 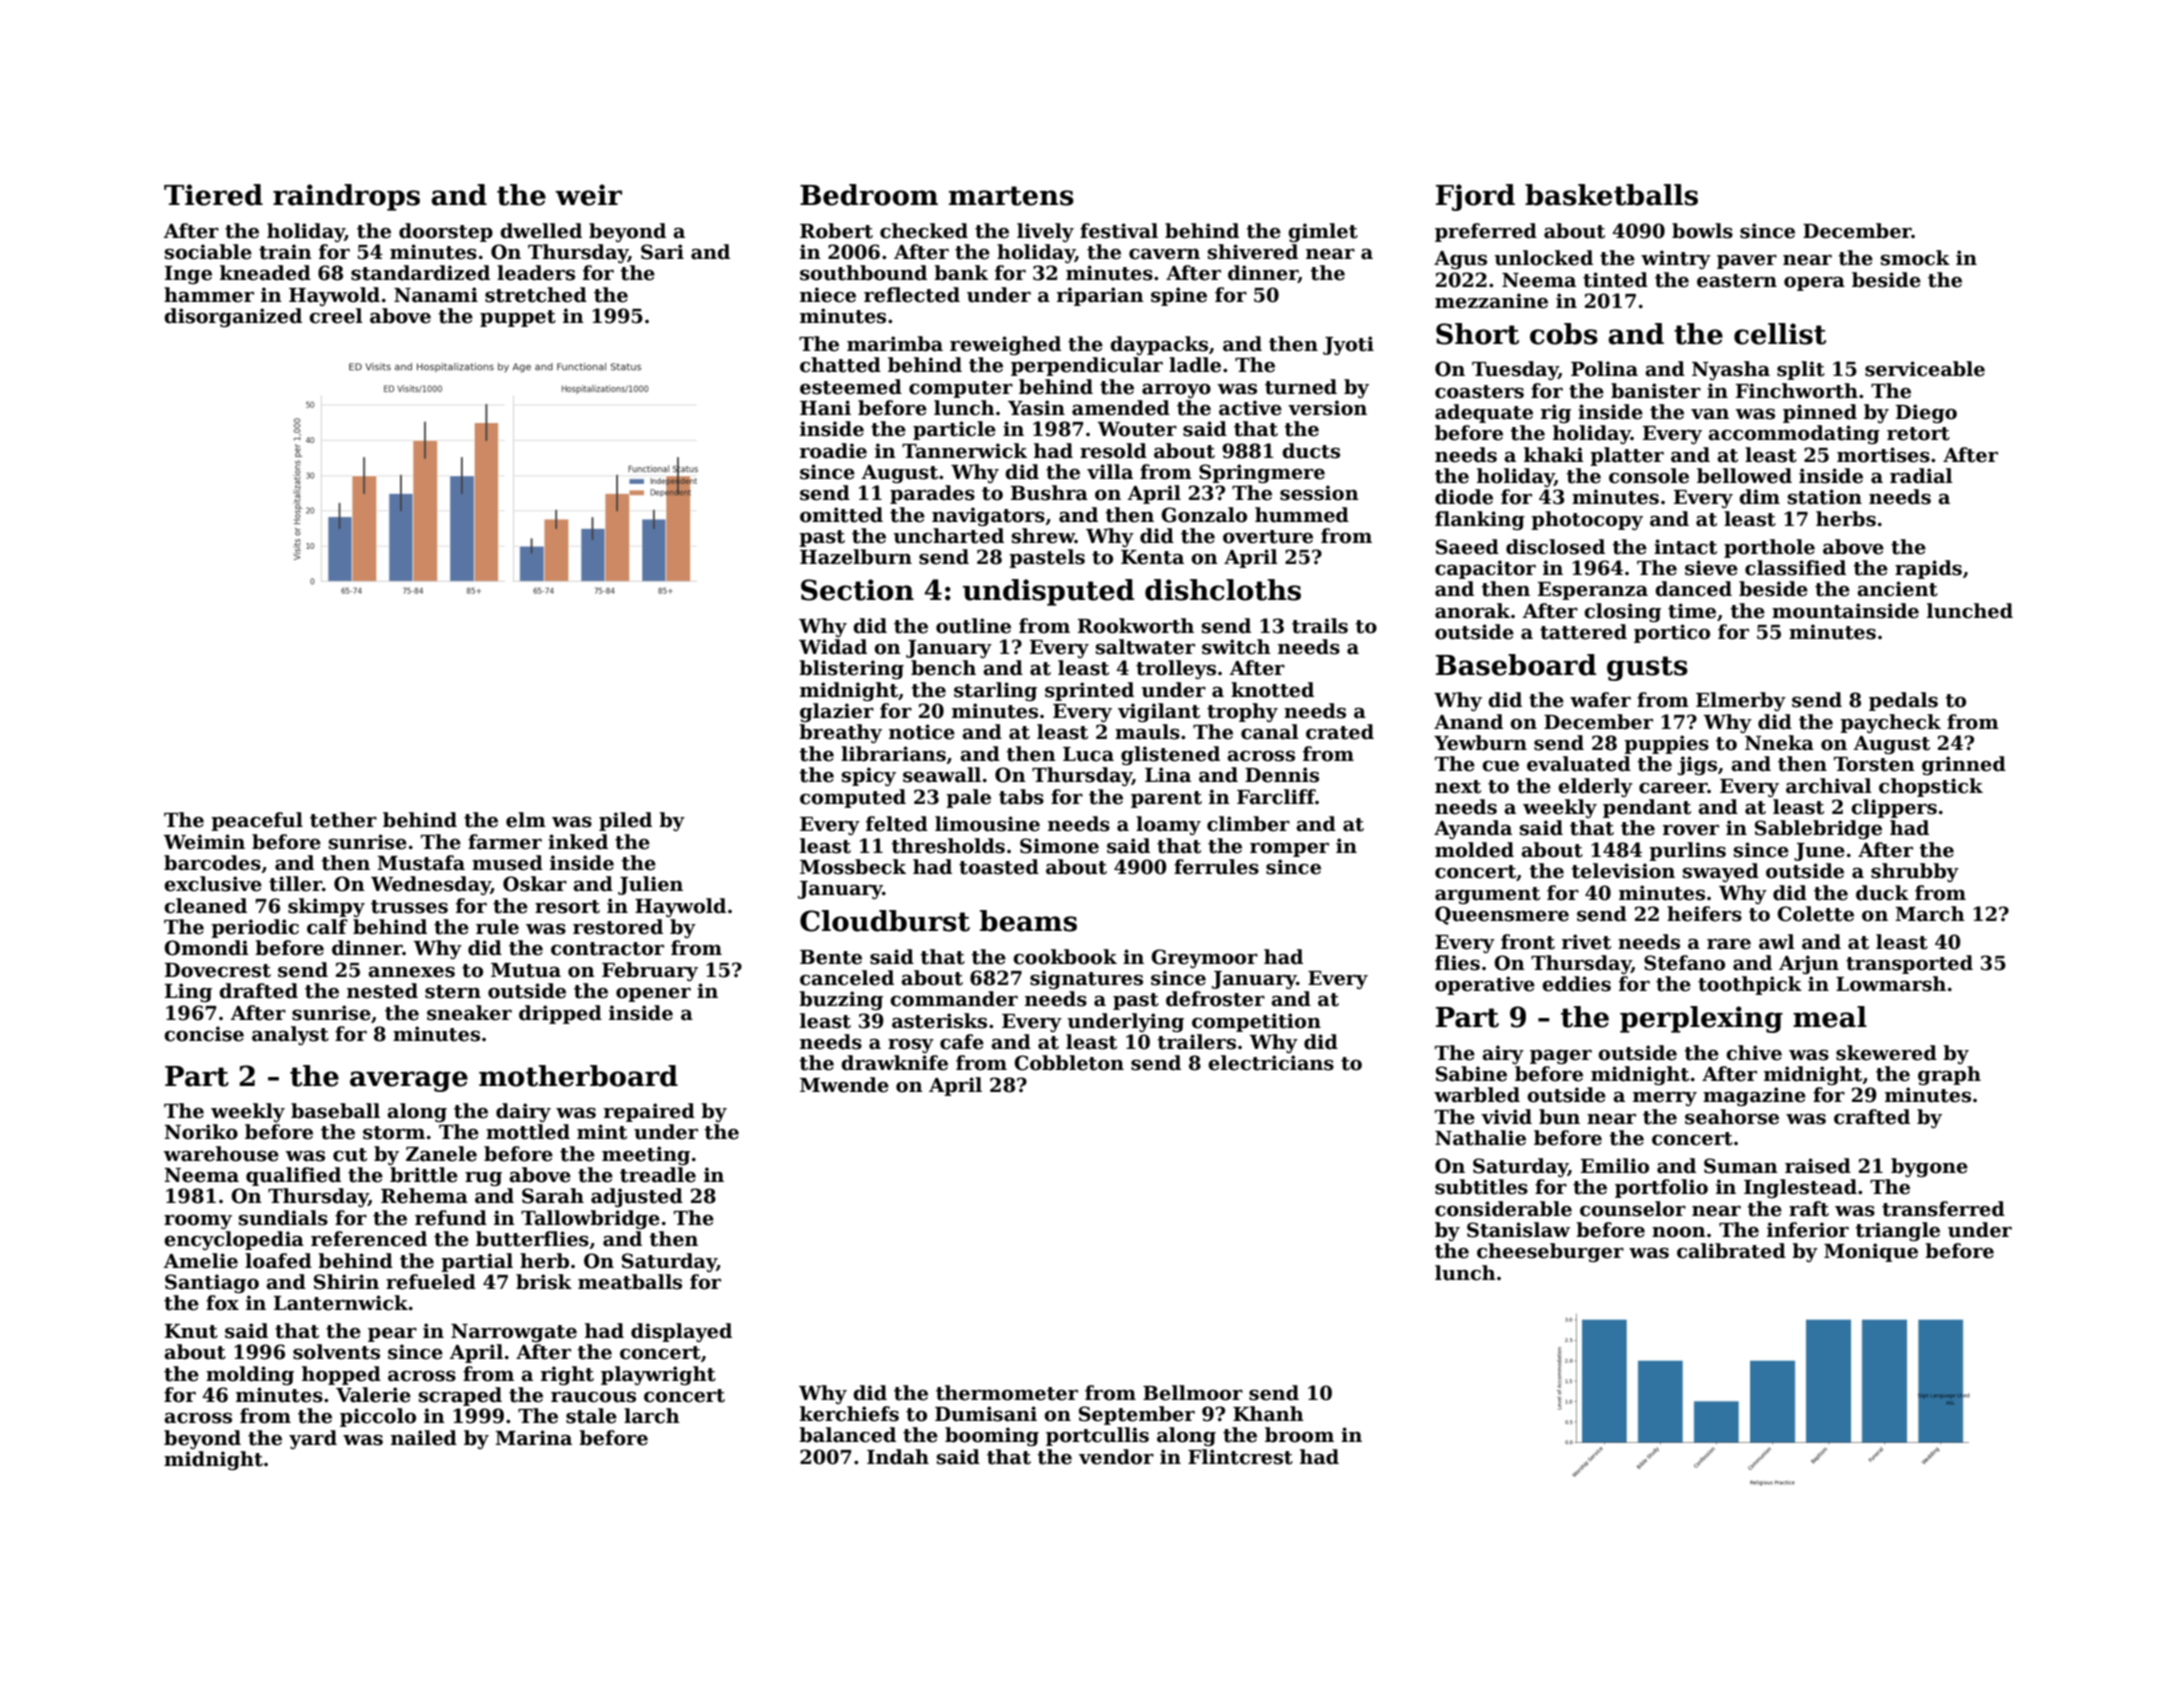 What do you see at coordinates (1915, 258) in the screenshot?
I see `smock` at bounding box center [1915, 258].
